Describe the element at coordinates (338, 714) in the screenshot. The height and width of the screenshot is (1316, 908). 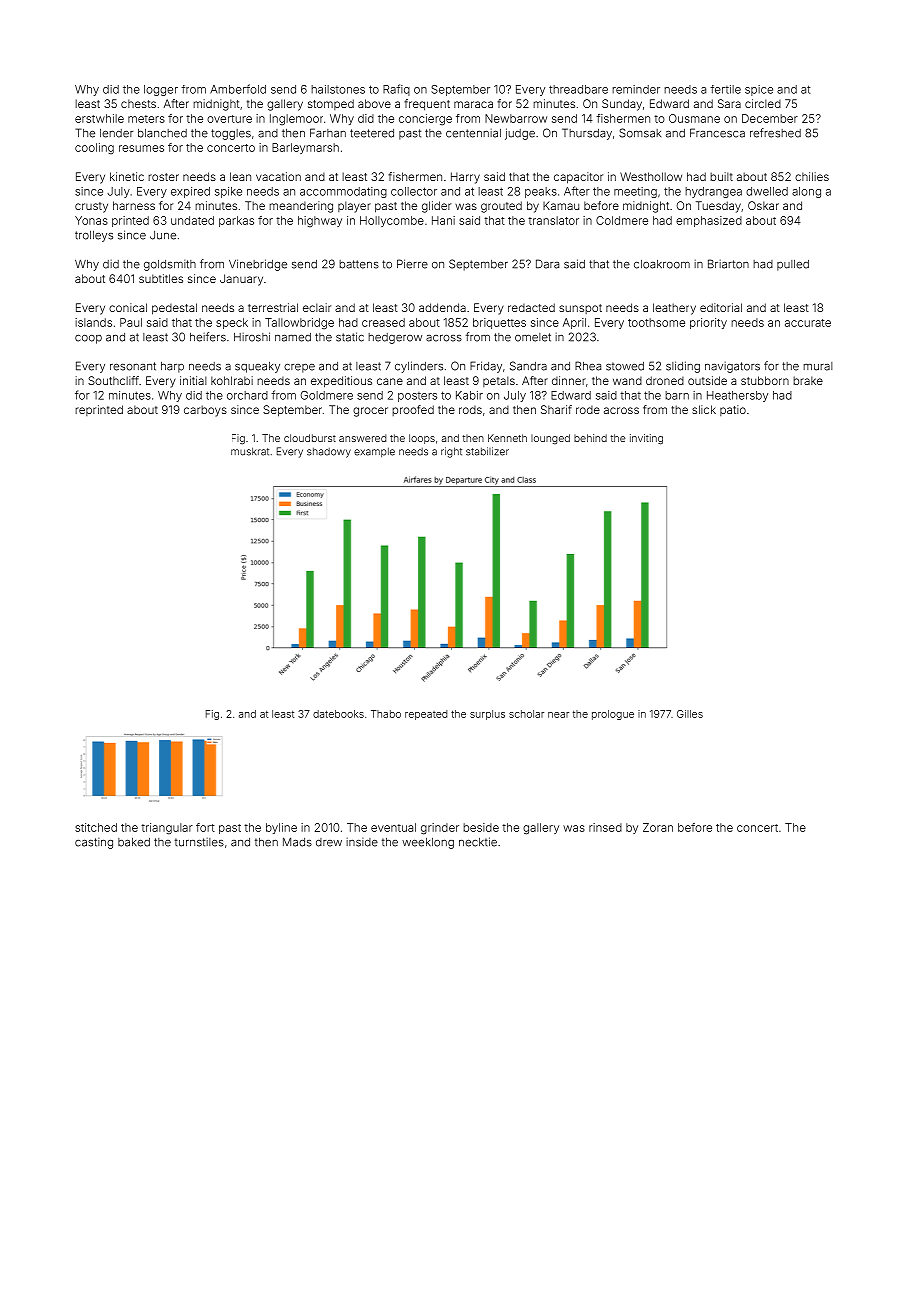
I see `datebooks` at that location.
